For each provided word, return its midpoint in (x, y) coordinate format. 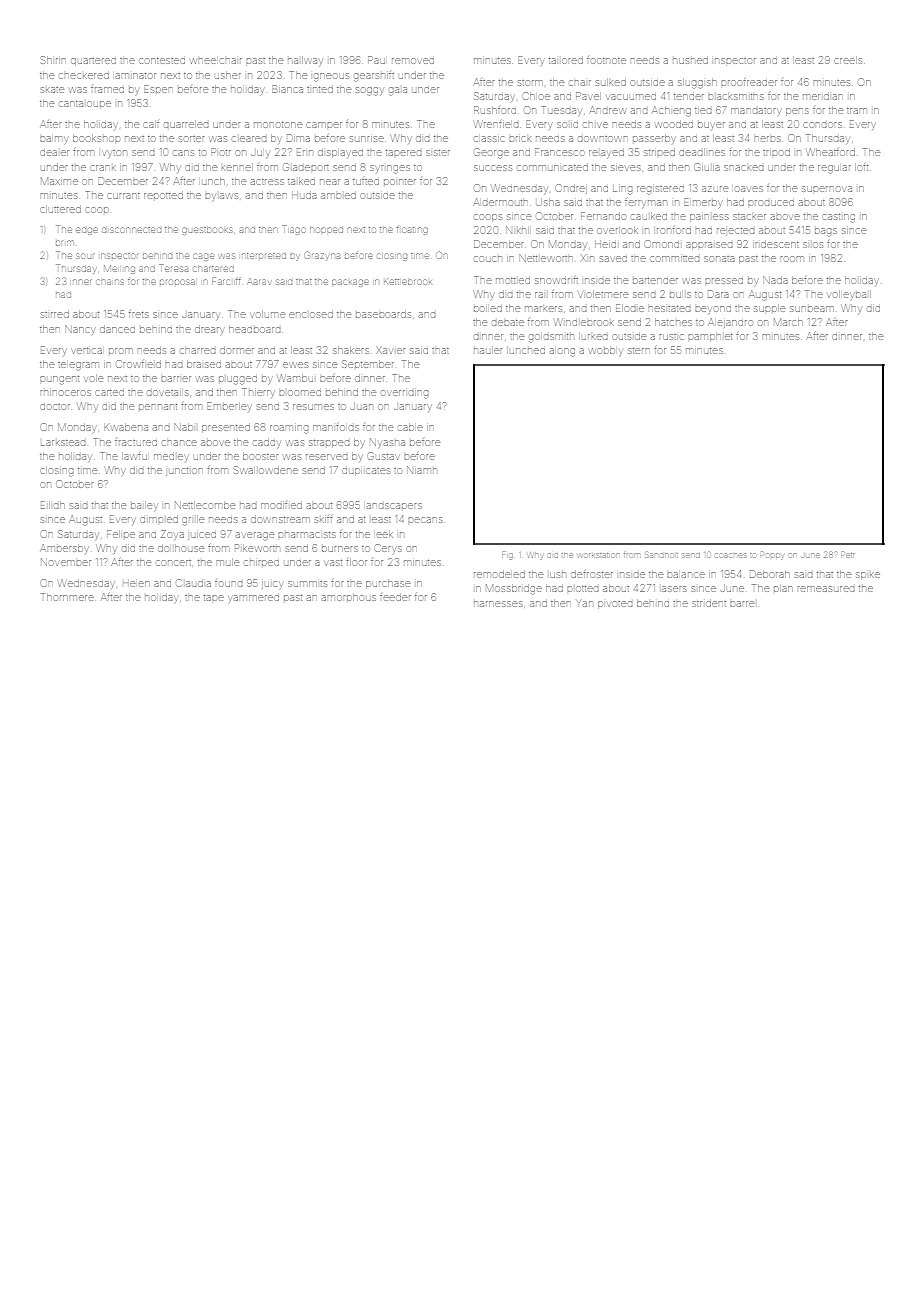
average (255, 536)
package (350, 283)
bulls (680, 295)
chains (110, 282)
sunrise (367, 139)
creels (848, 60)
